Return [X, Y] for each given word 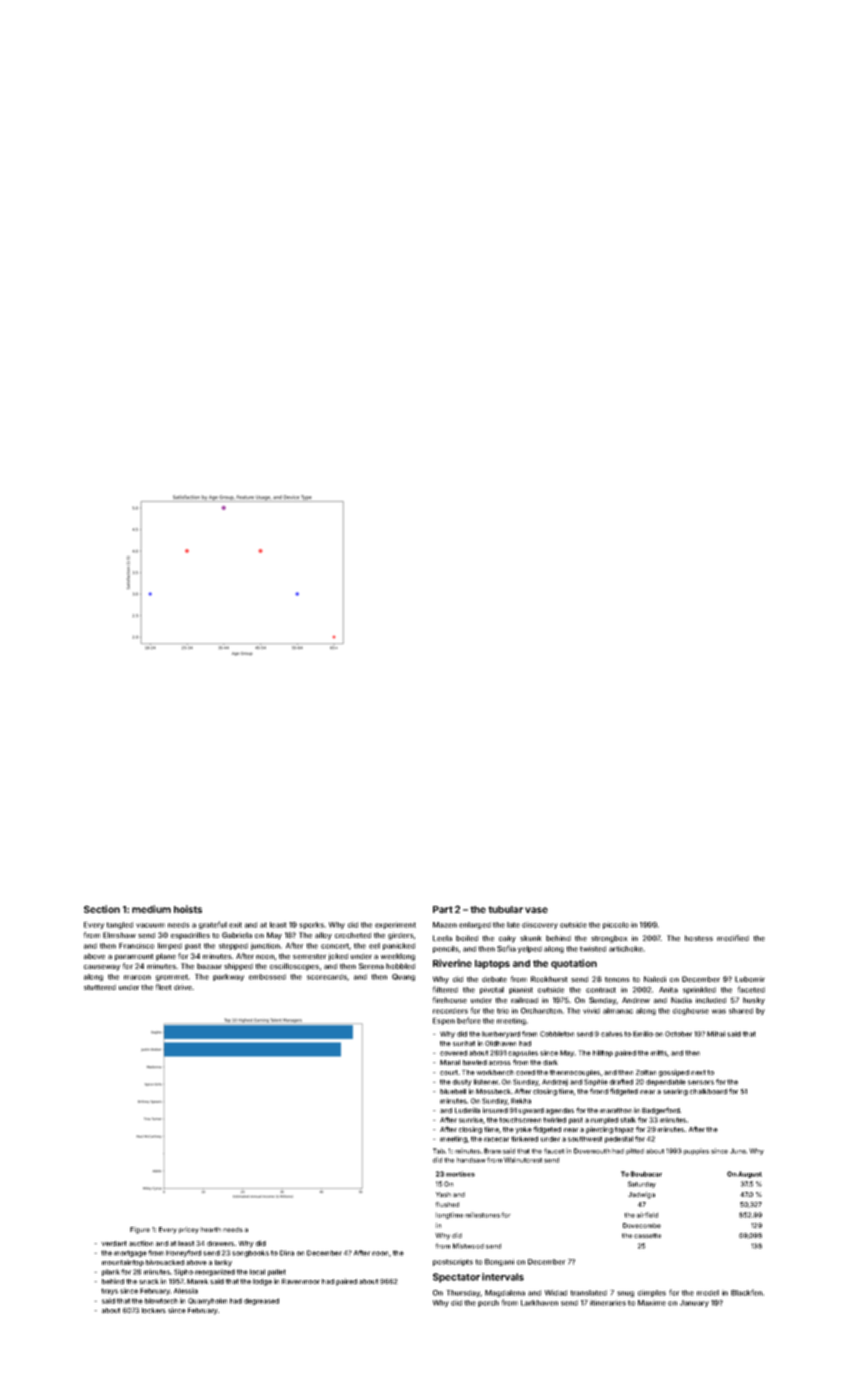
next [698, 1072]
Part [443, 909]
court [449, 1072]
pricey [189, 1230]
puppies [696, 1151]
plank [111, 1272]
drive [183, 987]
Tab [439, 1151]
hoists [188, 909]
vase [536, 910]
